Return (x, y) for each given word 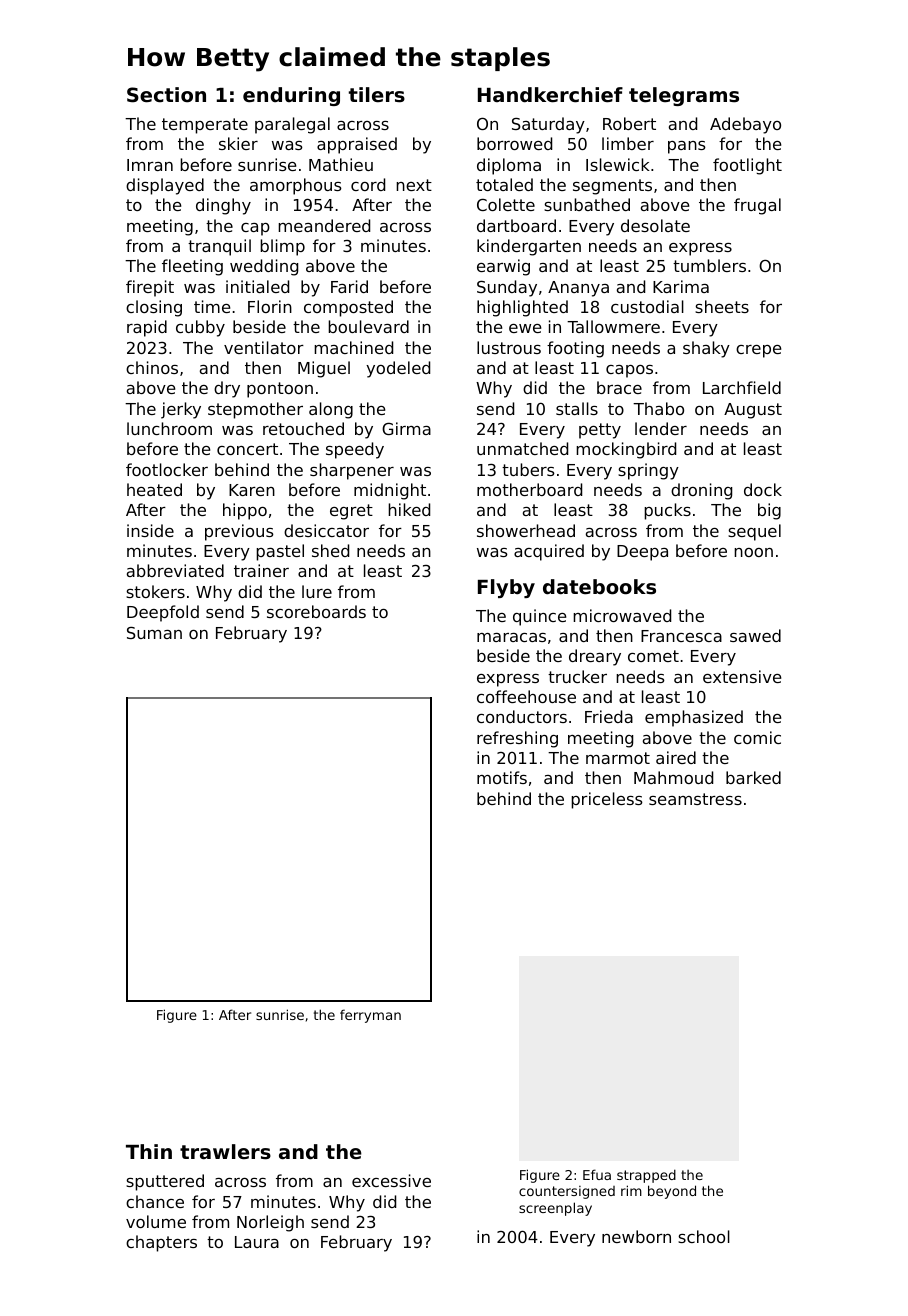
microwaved (622, 615)
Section (166, 95)
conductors (522, 716)
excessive (391, 1180)
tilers (377, 95)
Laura (257, 1242)
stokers (155, 591)
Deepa (642, 553)
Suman (154, 633)
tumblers (709, 265)
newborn (636, 1236)
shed (330, 550)
